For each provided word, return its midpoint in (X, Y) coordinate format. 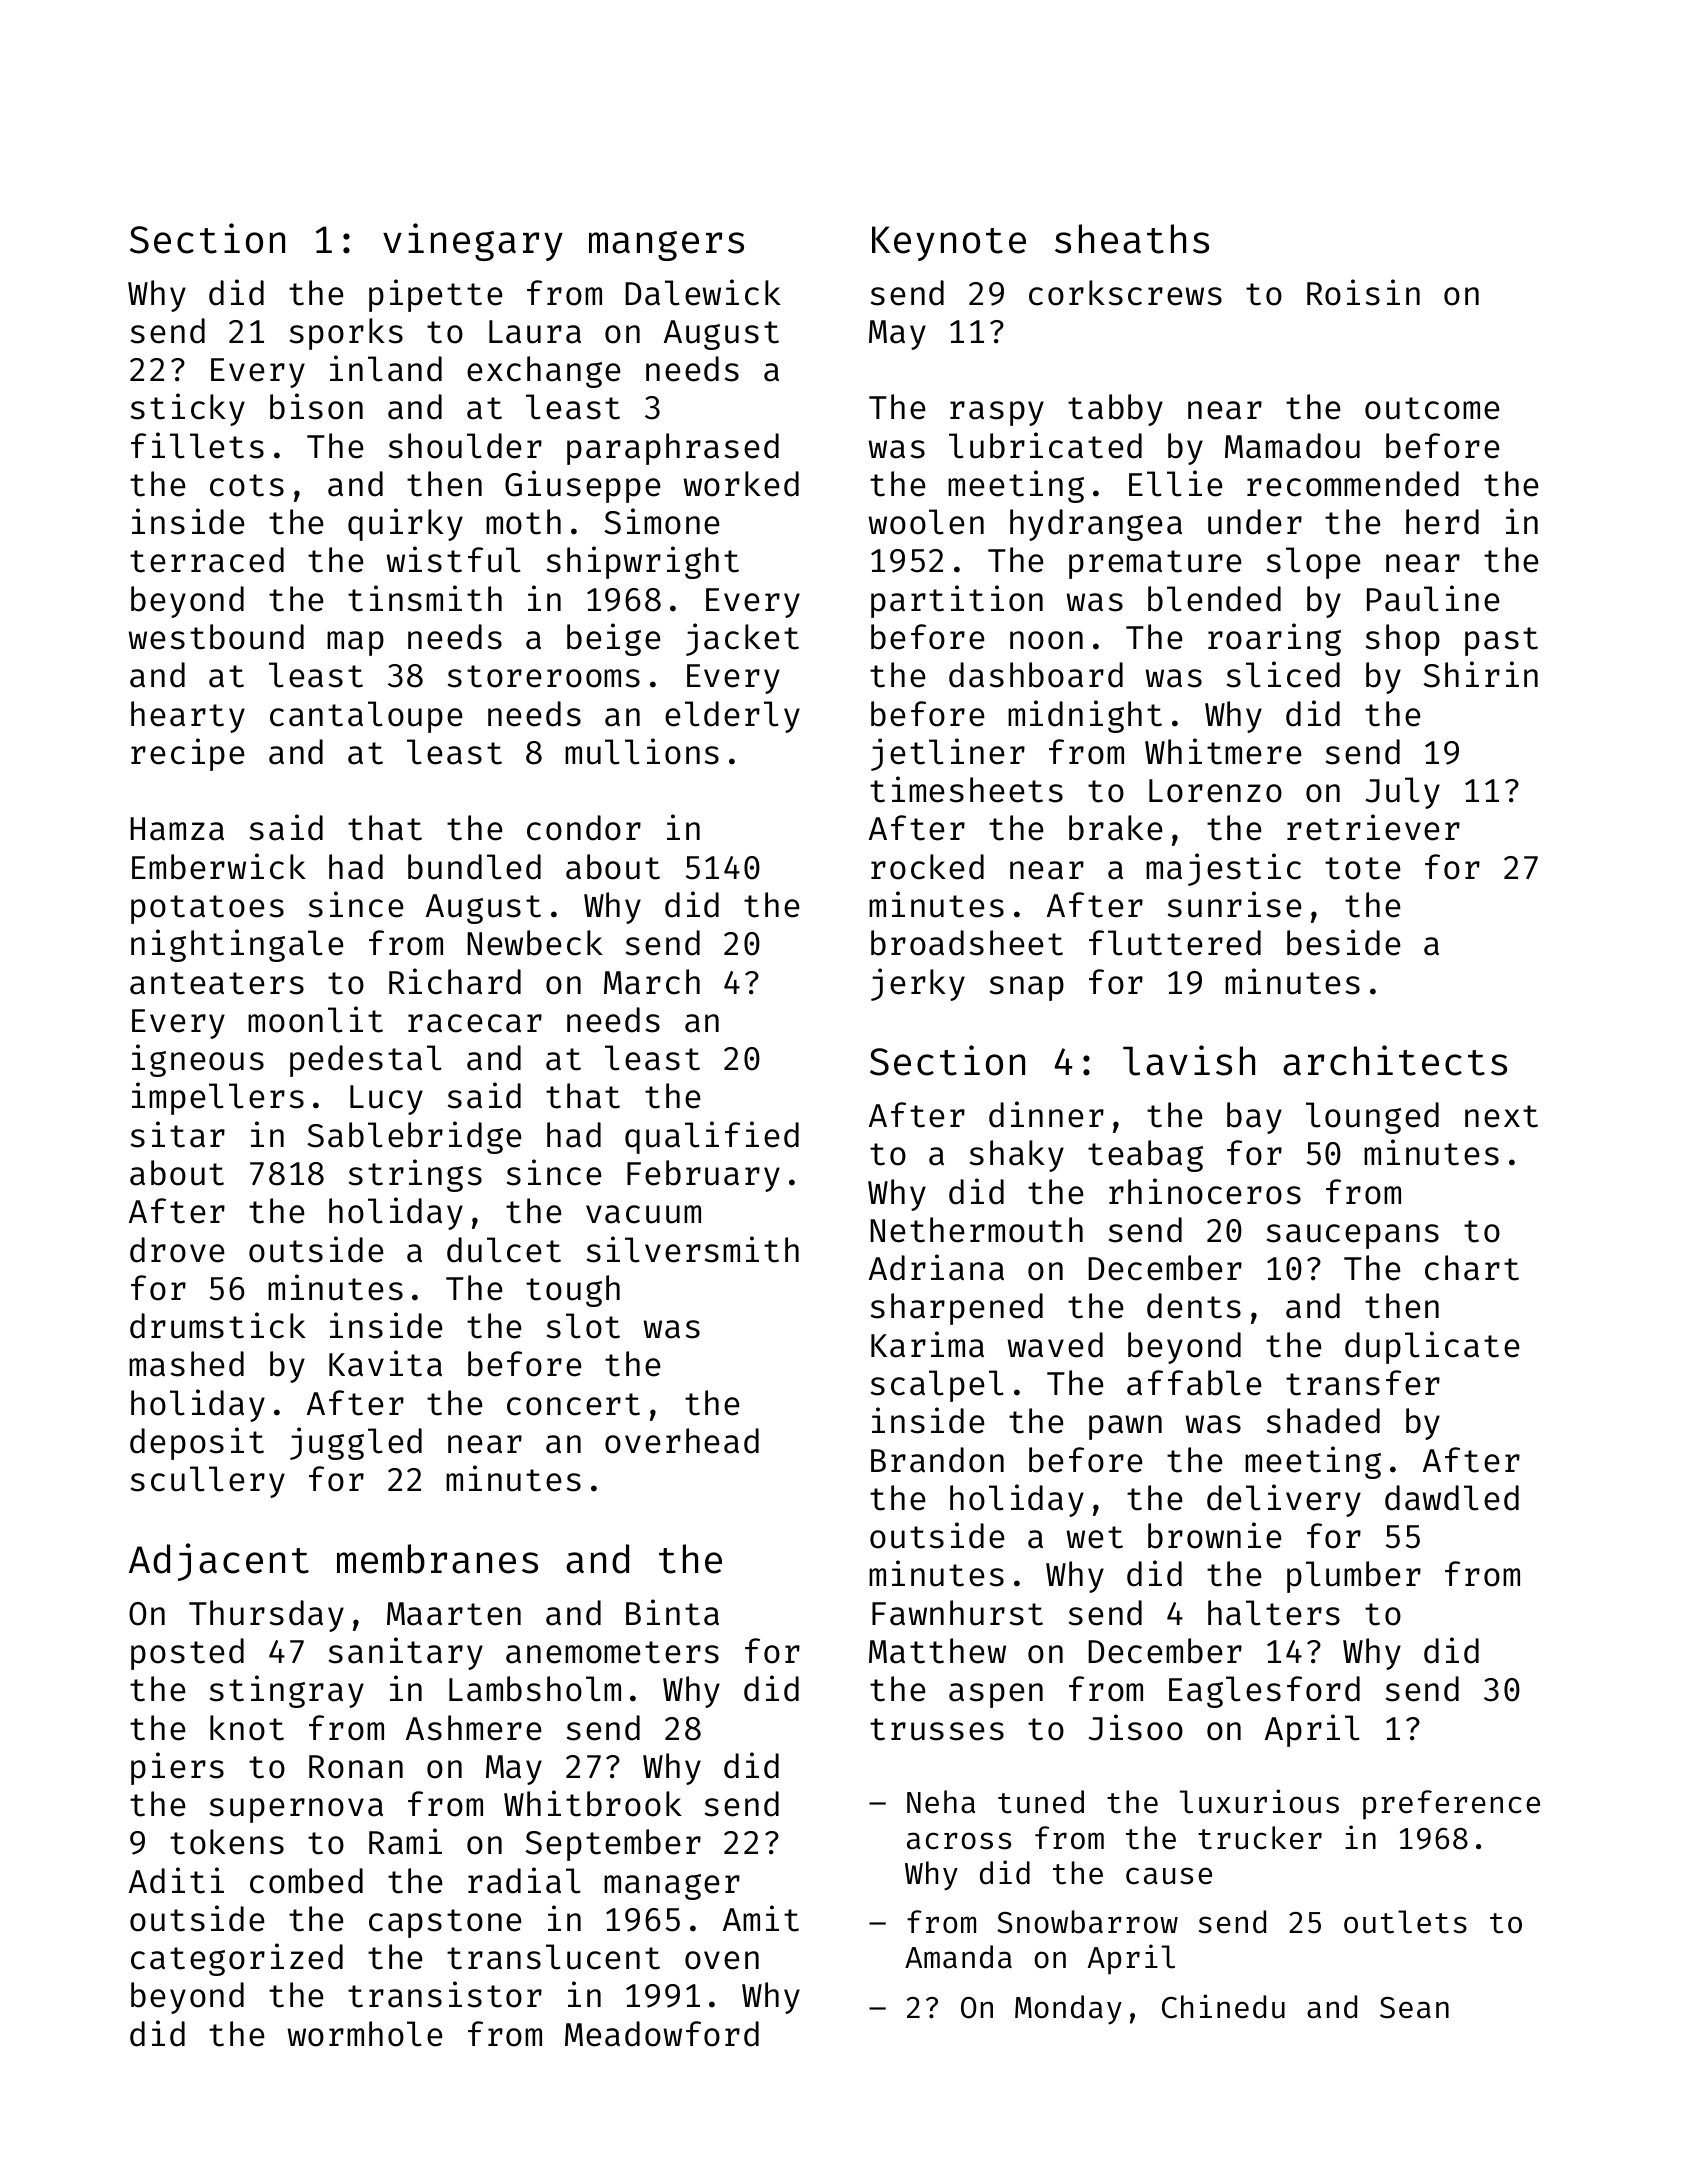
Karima (927, 1344)
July (1402, 793)
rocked (927, 867)
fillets (197, 445)
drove (177, 1250)
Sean (1414, 2008)
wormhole (365, 2034)
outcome (1432, 408)
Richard (455, 981)
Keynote (949, 243)
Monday (1068, 2010)
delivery (1284, 1500)
